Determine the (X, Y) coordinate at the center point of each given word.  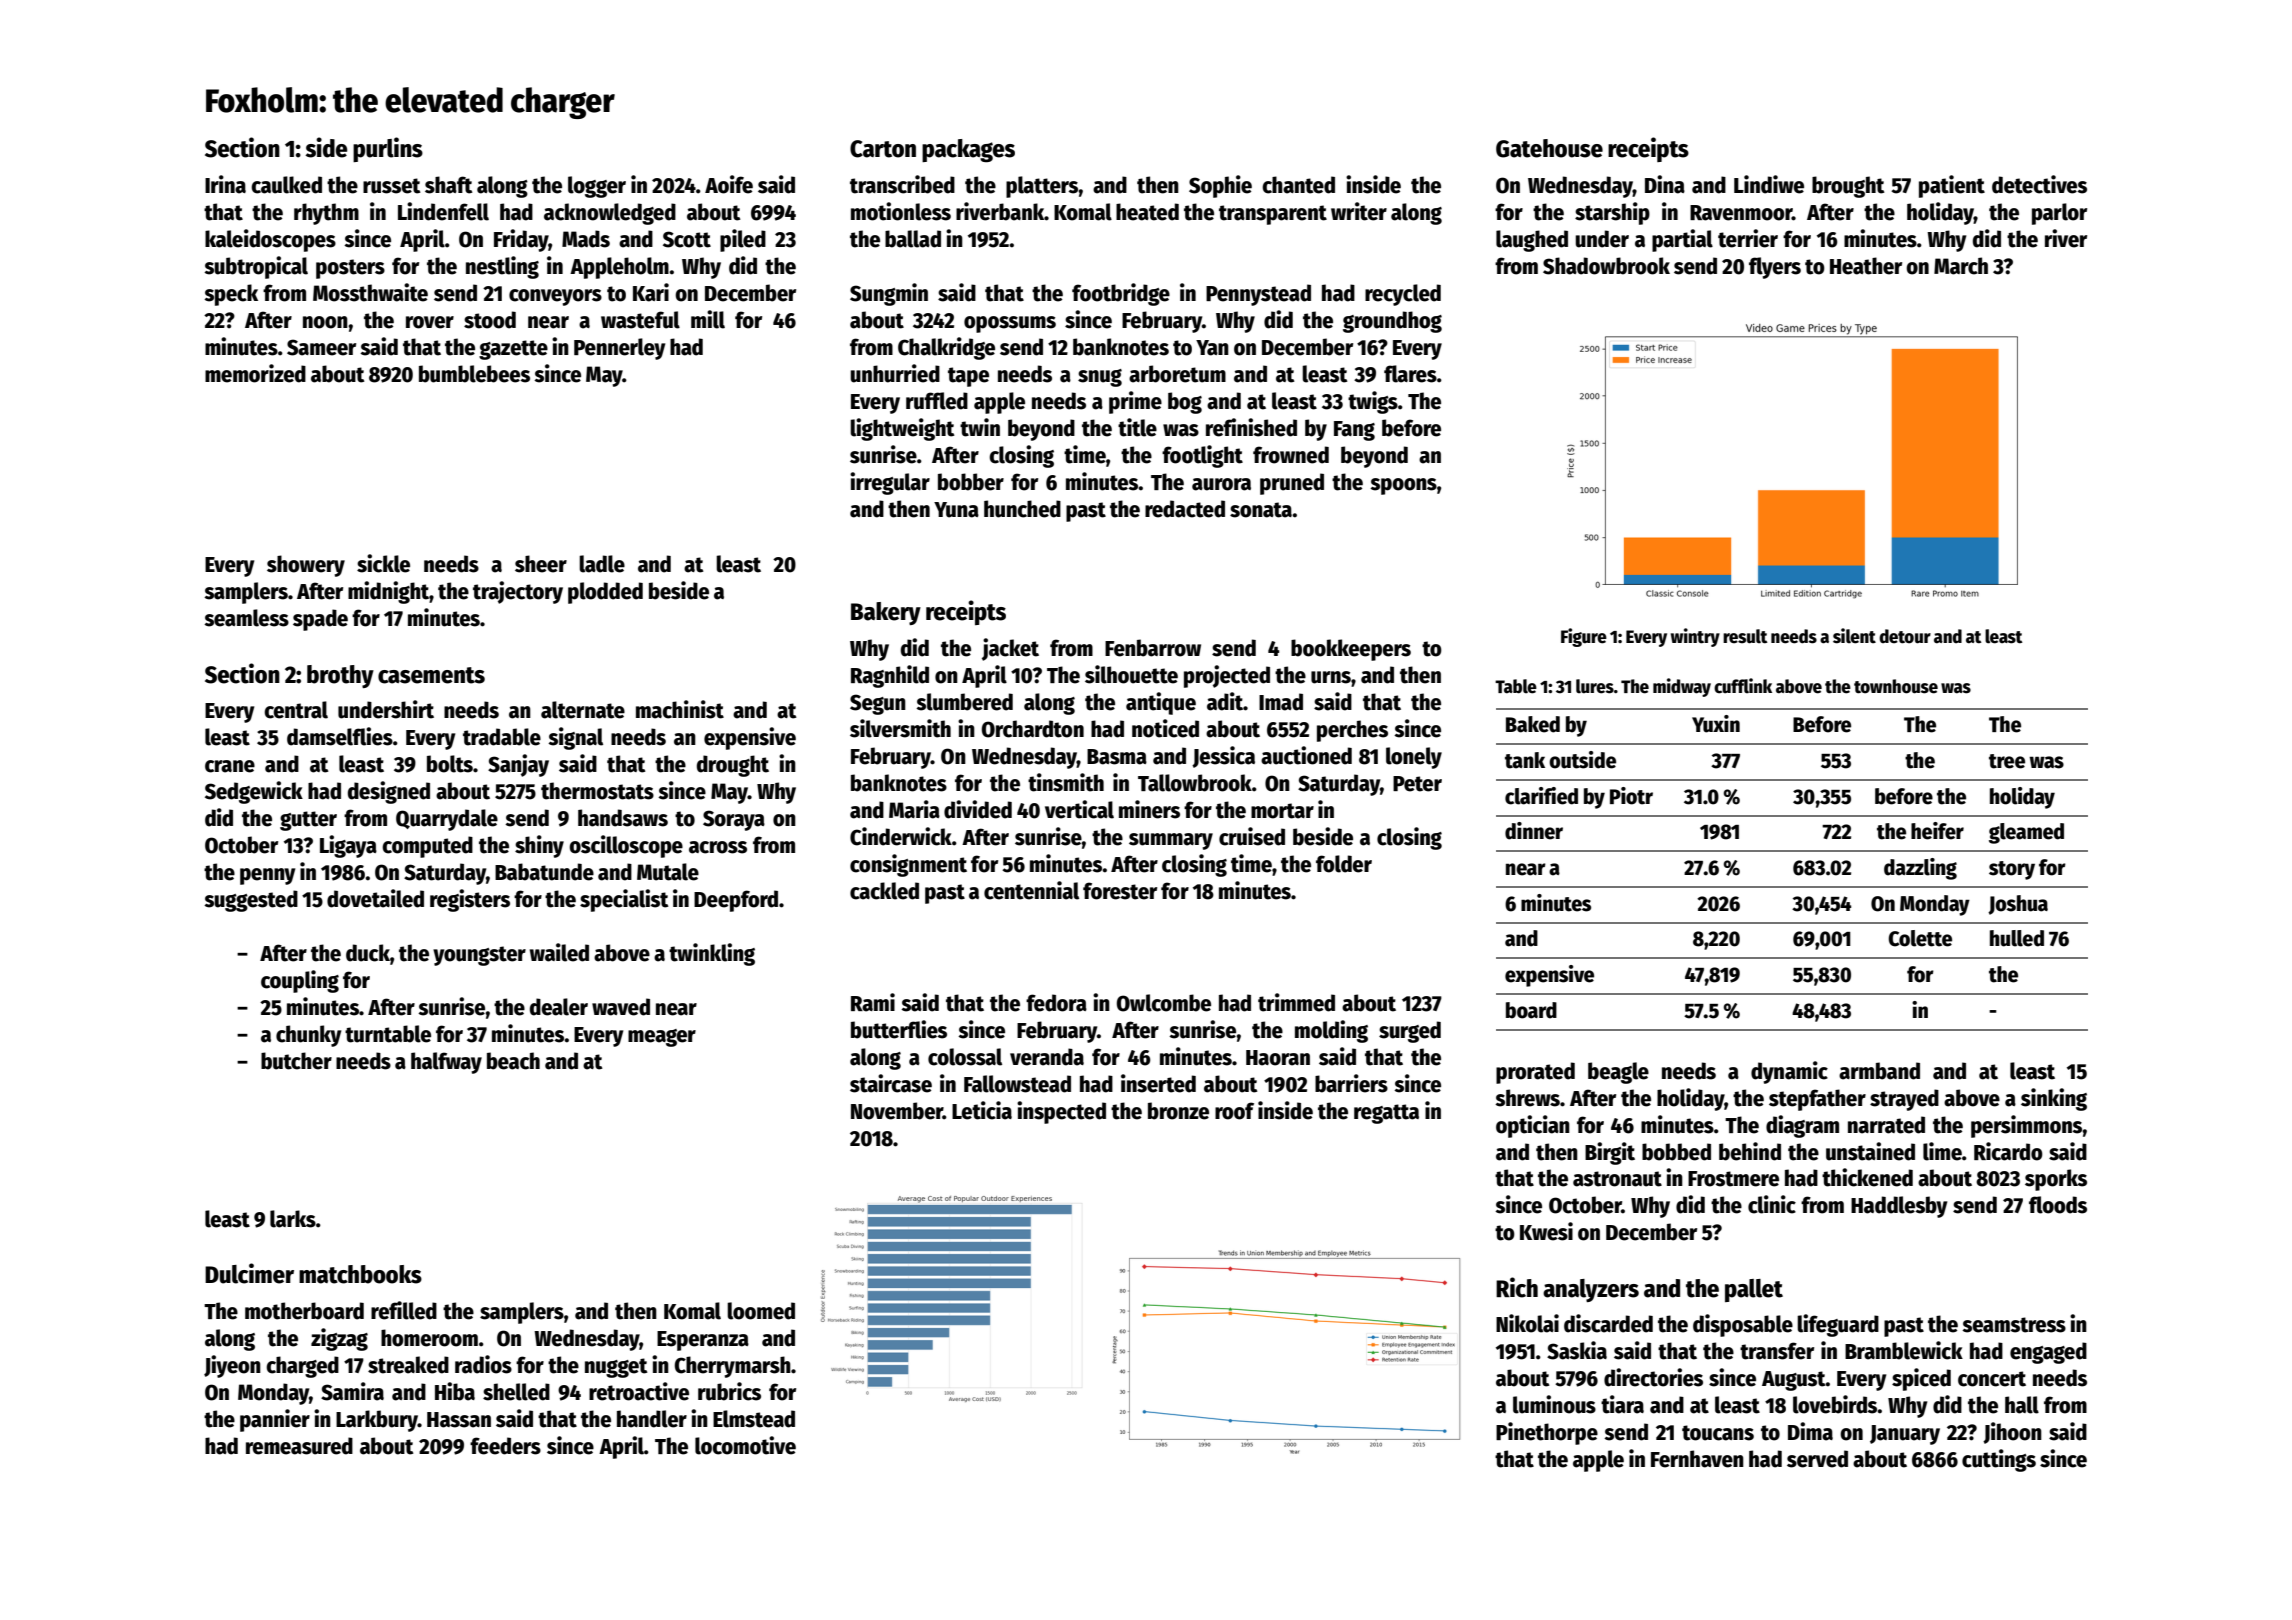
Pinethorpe (1547, 1433)
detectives (2039, 184)
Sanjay (518, 765)
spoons (1403, 486)
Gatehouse (1549, 148)
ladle (602, 564)
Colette (1920, 938)
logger (597, 187)
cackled (884, 891)
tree (2007, 761)
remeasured (299, 1446)
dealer (559, 1007)
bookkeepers (1351, 650)
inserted (1158, 1083)
